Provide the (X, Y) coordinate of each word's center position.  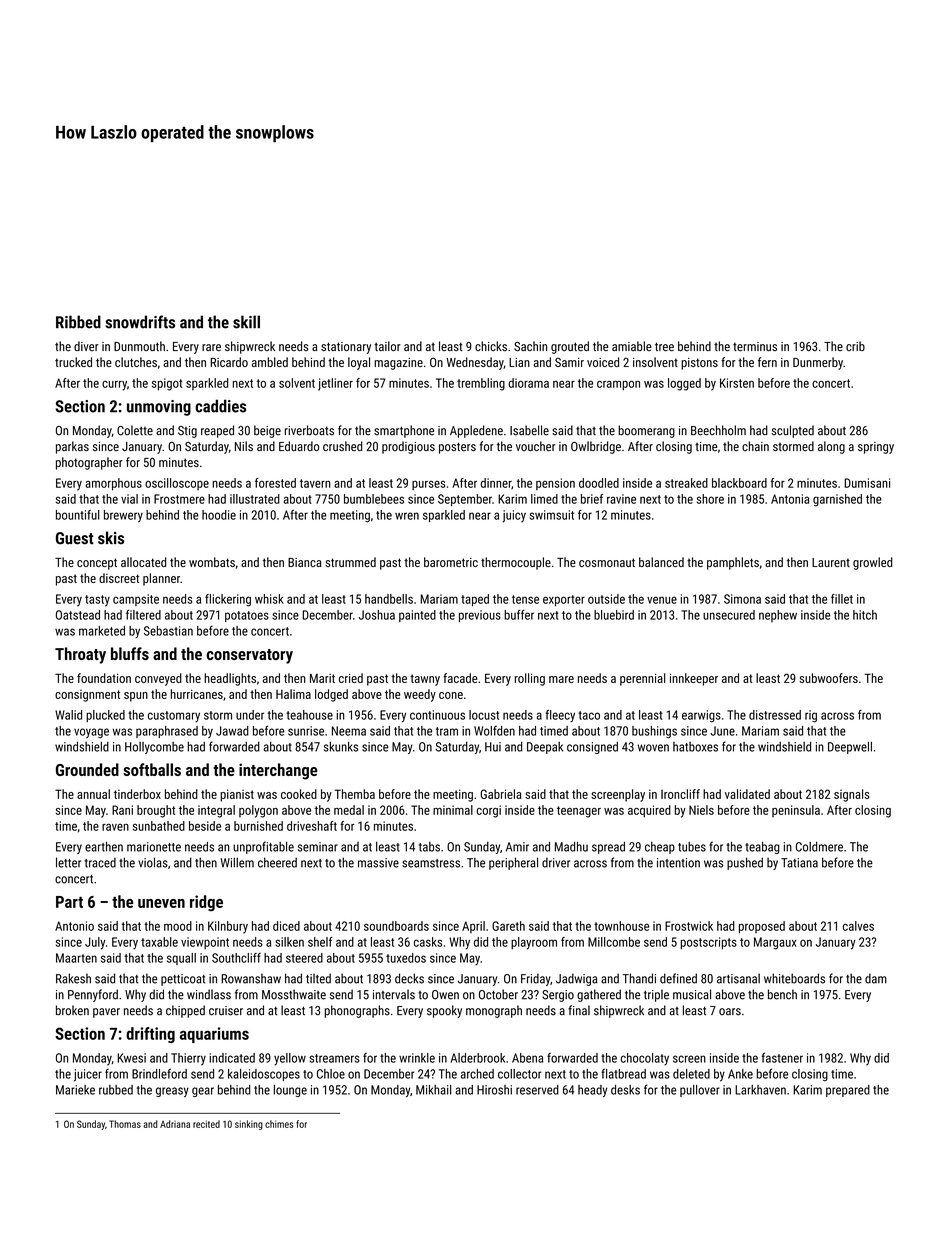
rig (811, 716)
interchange (278, 771)
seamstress (431, 863)
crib (855, 346)
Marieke (75, 1090)
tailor (387, 346)
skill (246, 322)
